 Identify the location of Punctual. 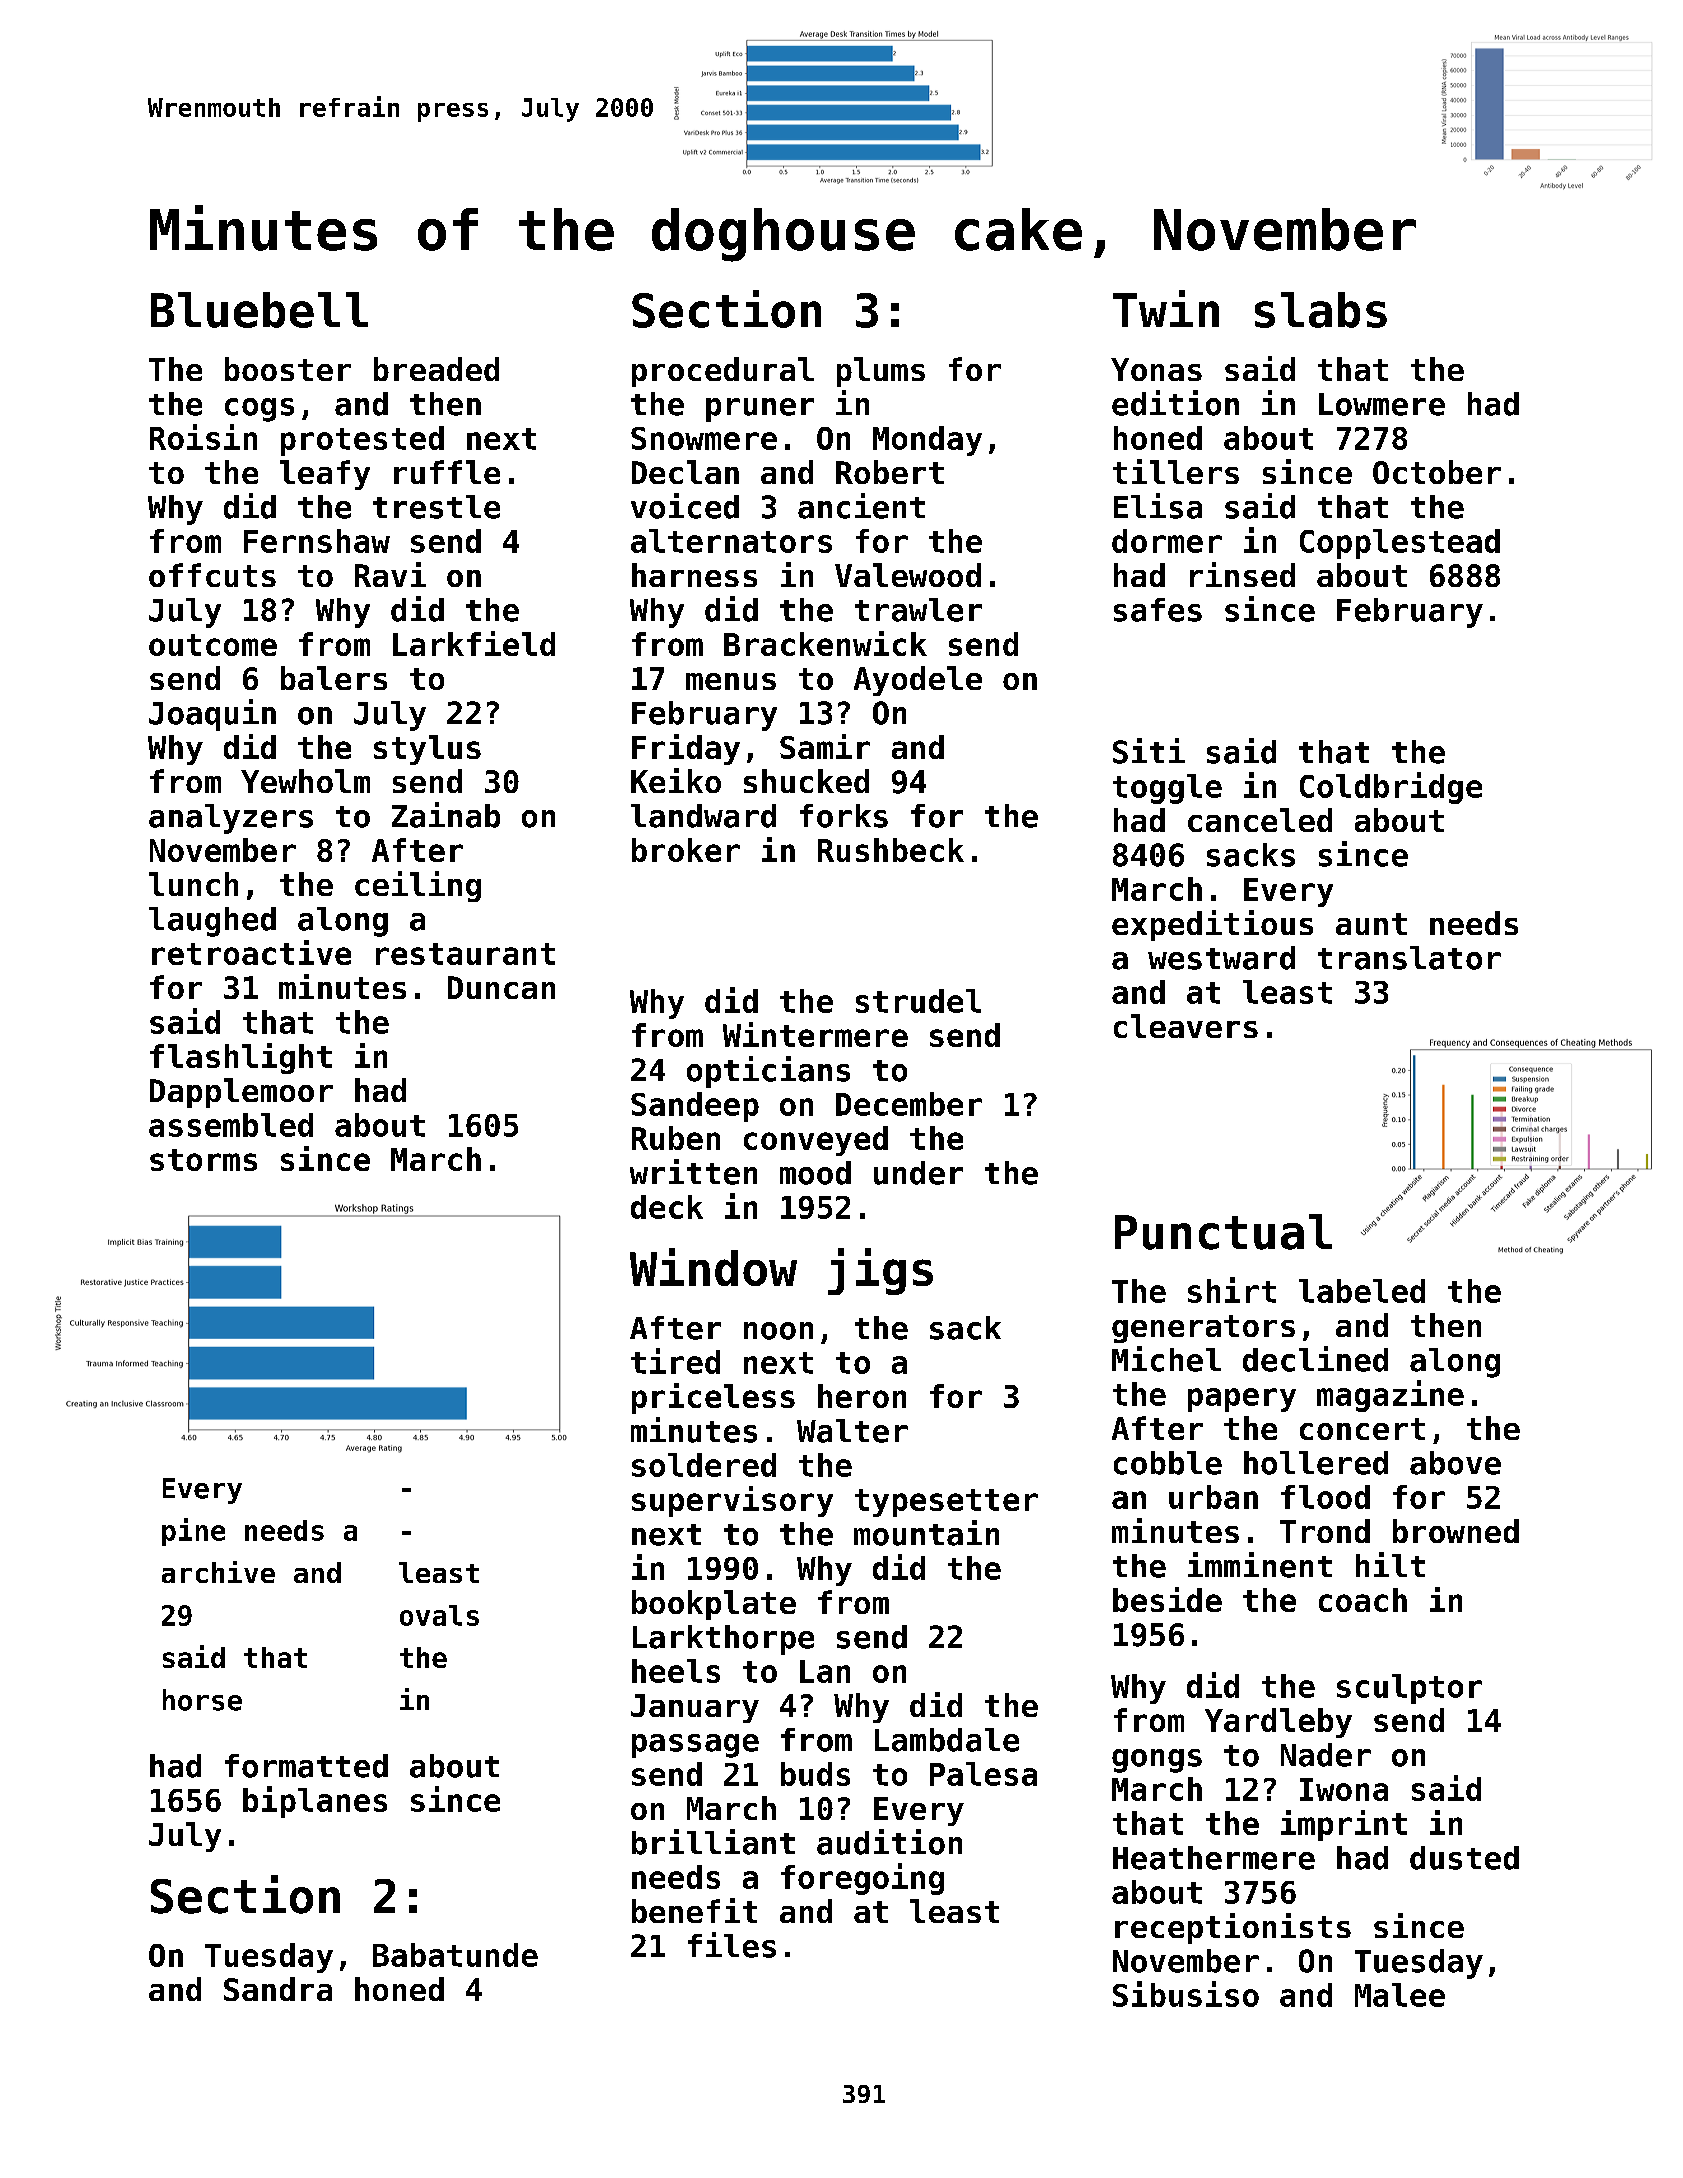
(1223, 1232).
